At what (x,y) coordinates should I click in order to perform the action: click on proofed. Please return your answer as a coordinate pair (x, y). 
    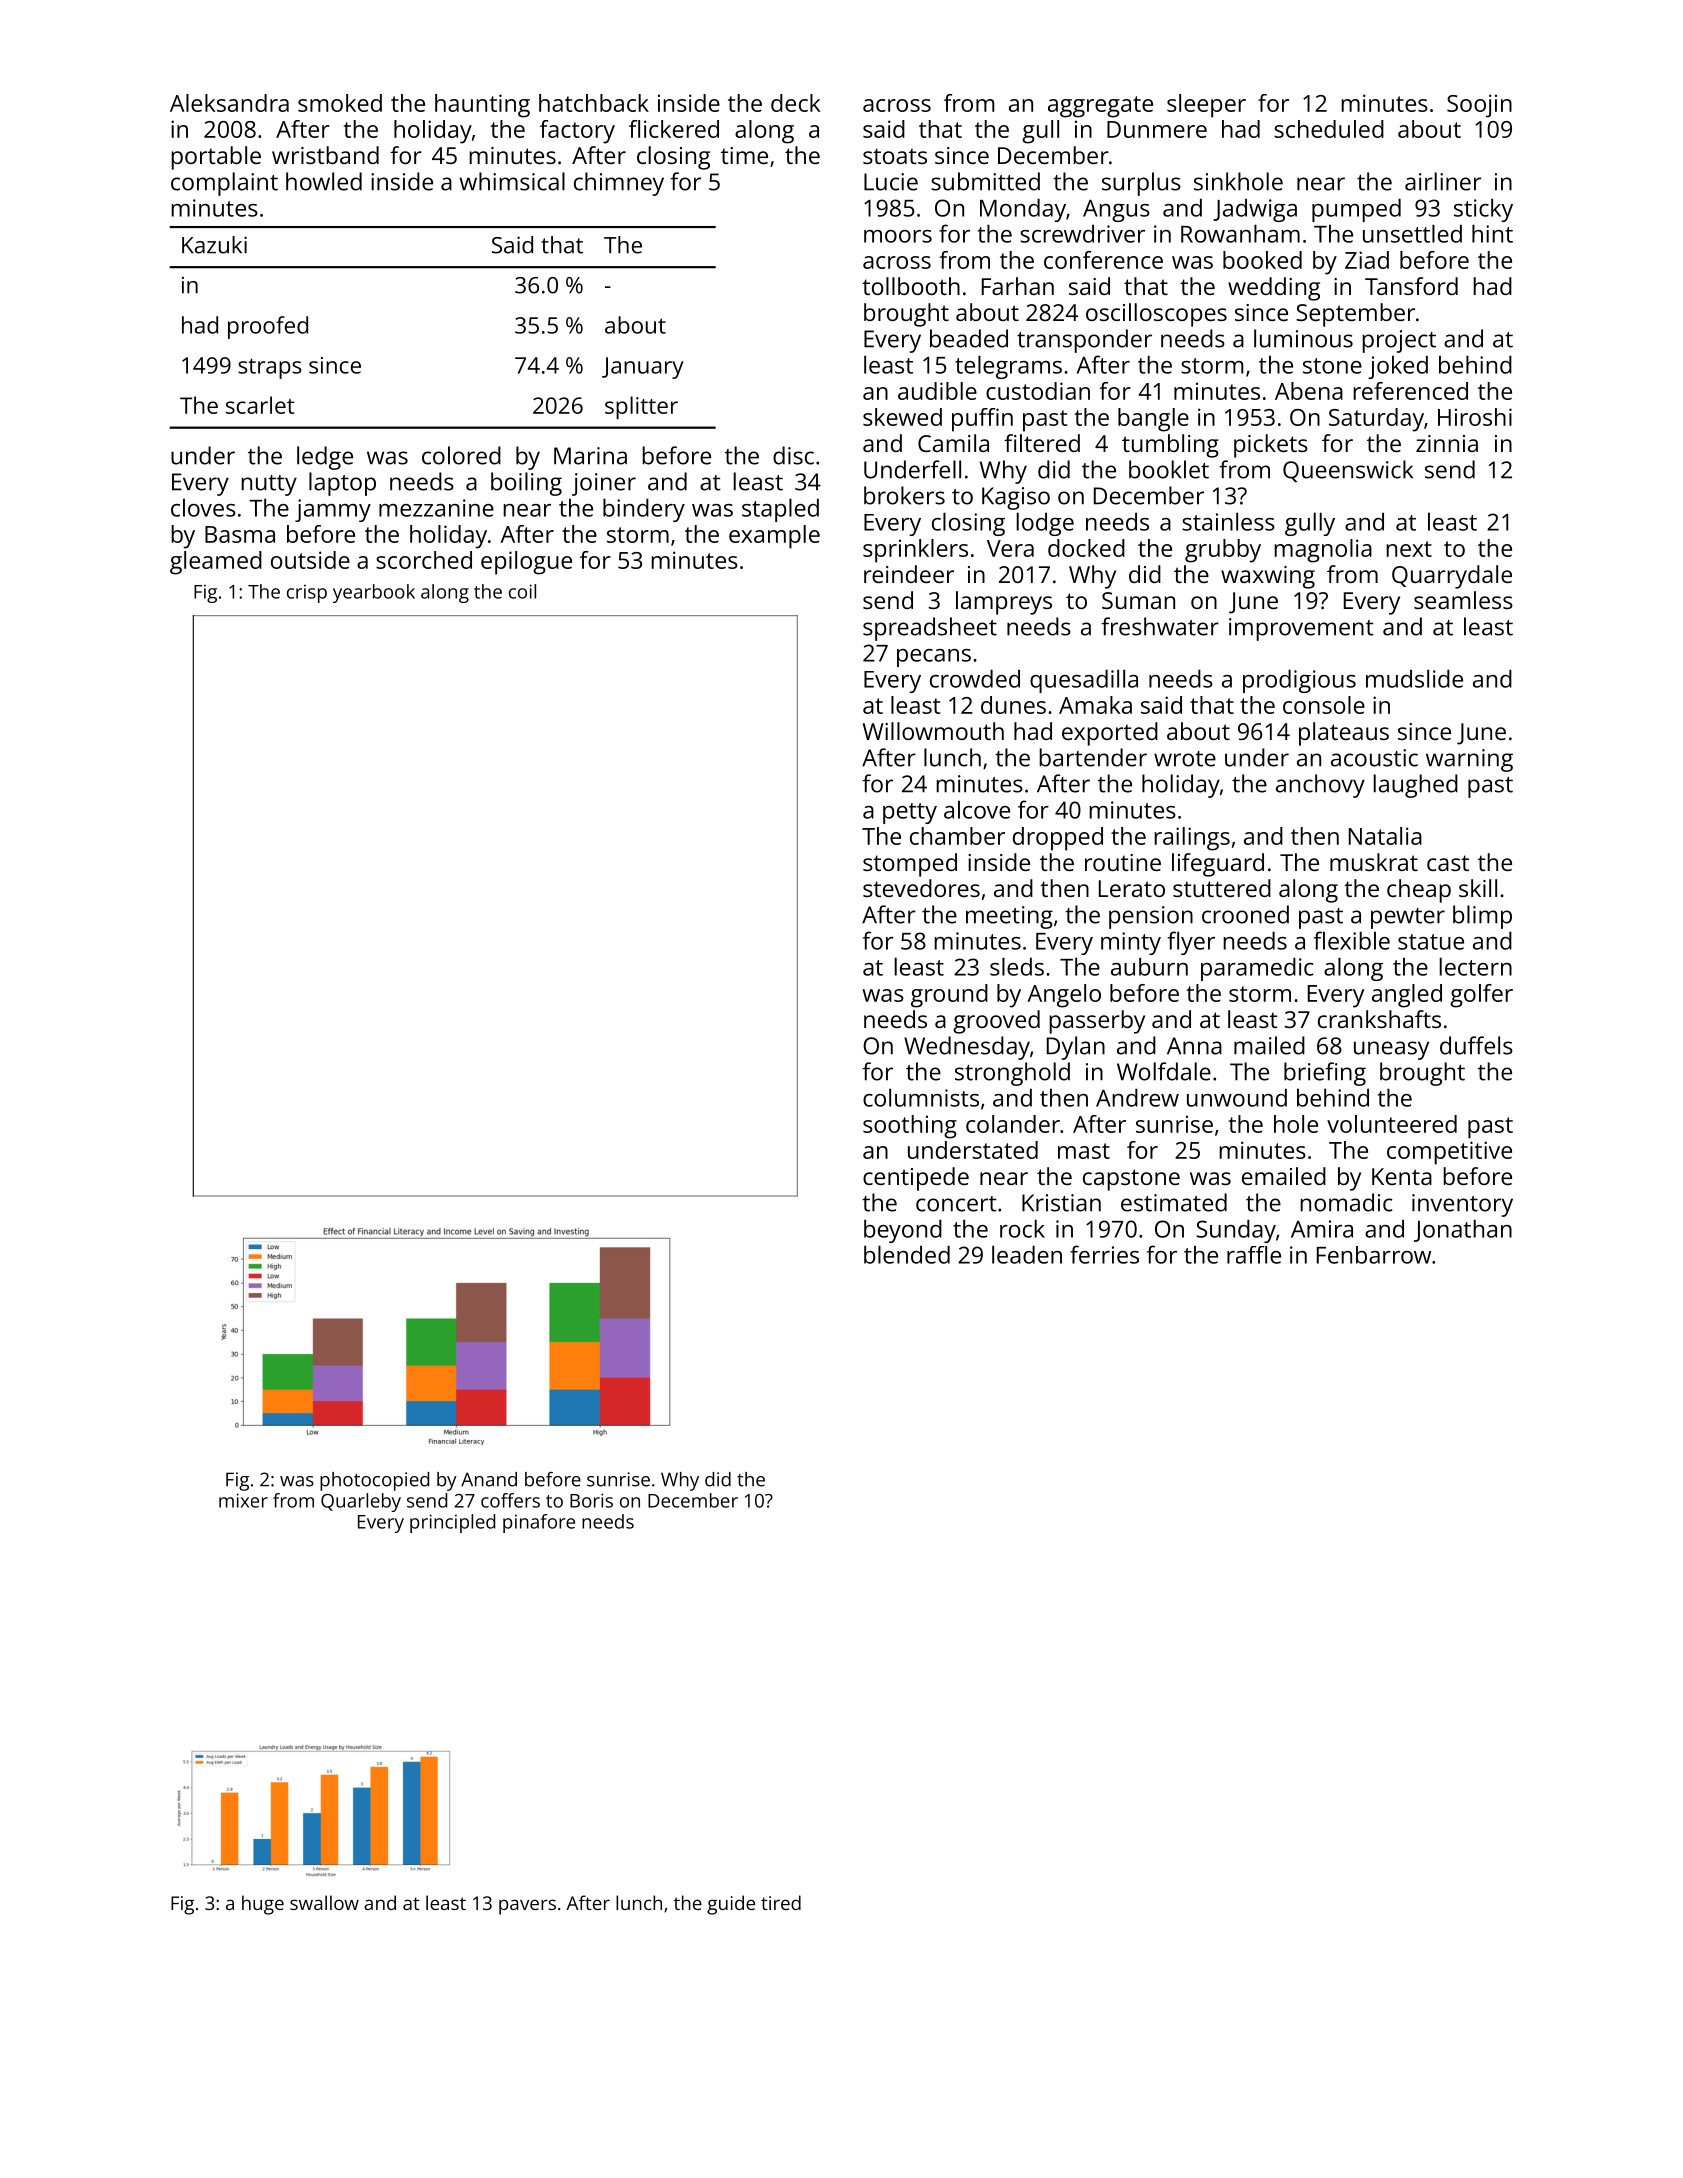
    Looking at the image, I should click on (268, 327).
